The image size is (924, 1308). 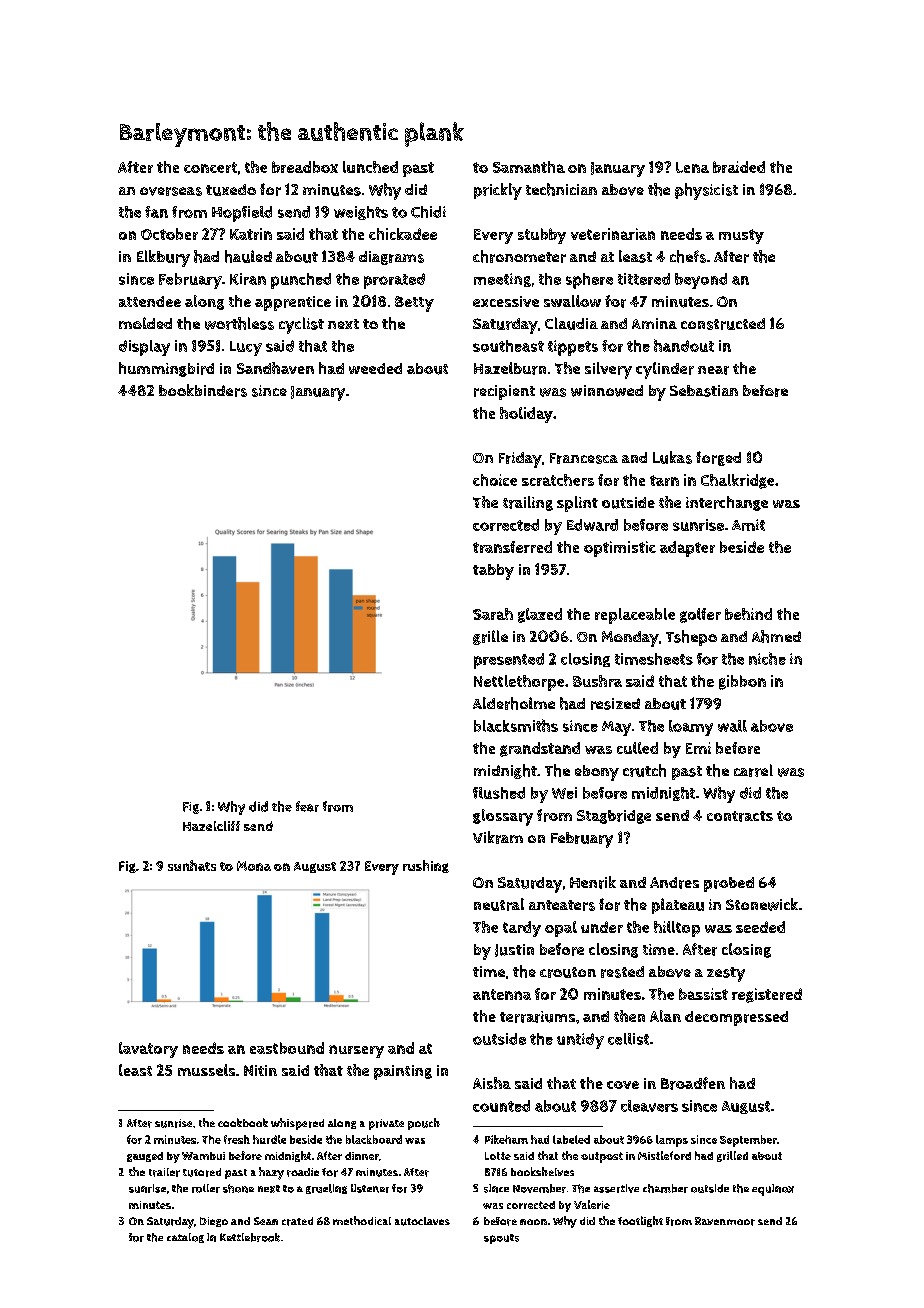 I want to click on Sandhaven, so click(x=275, y=368).
